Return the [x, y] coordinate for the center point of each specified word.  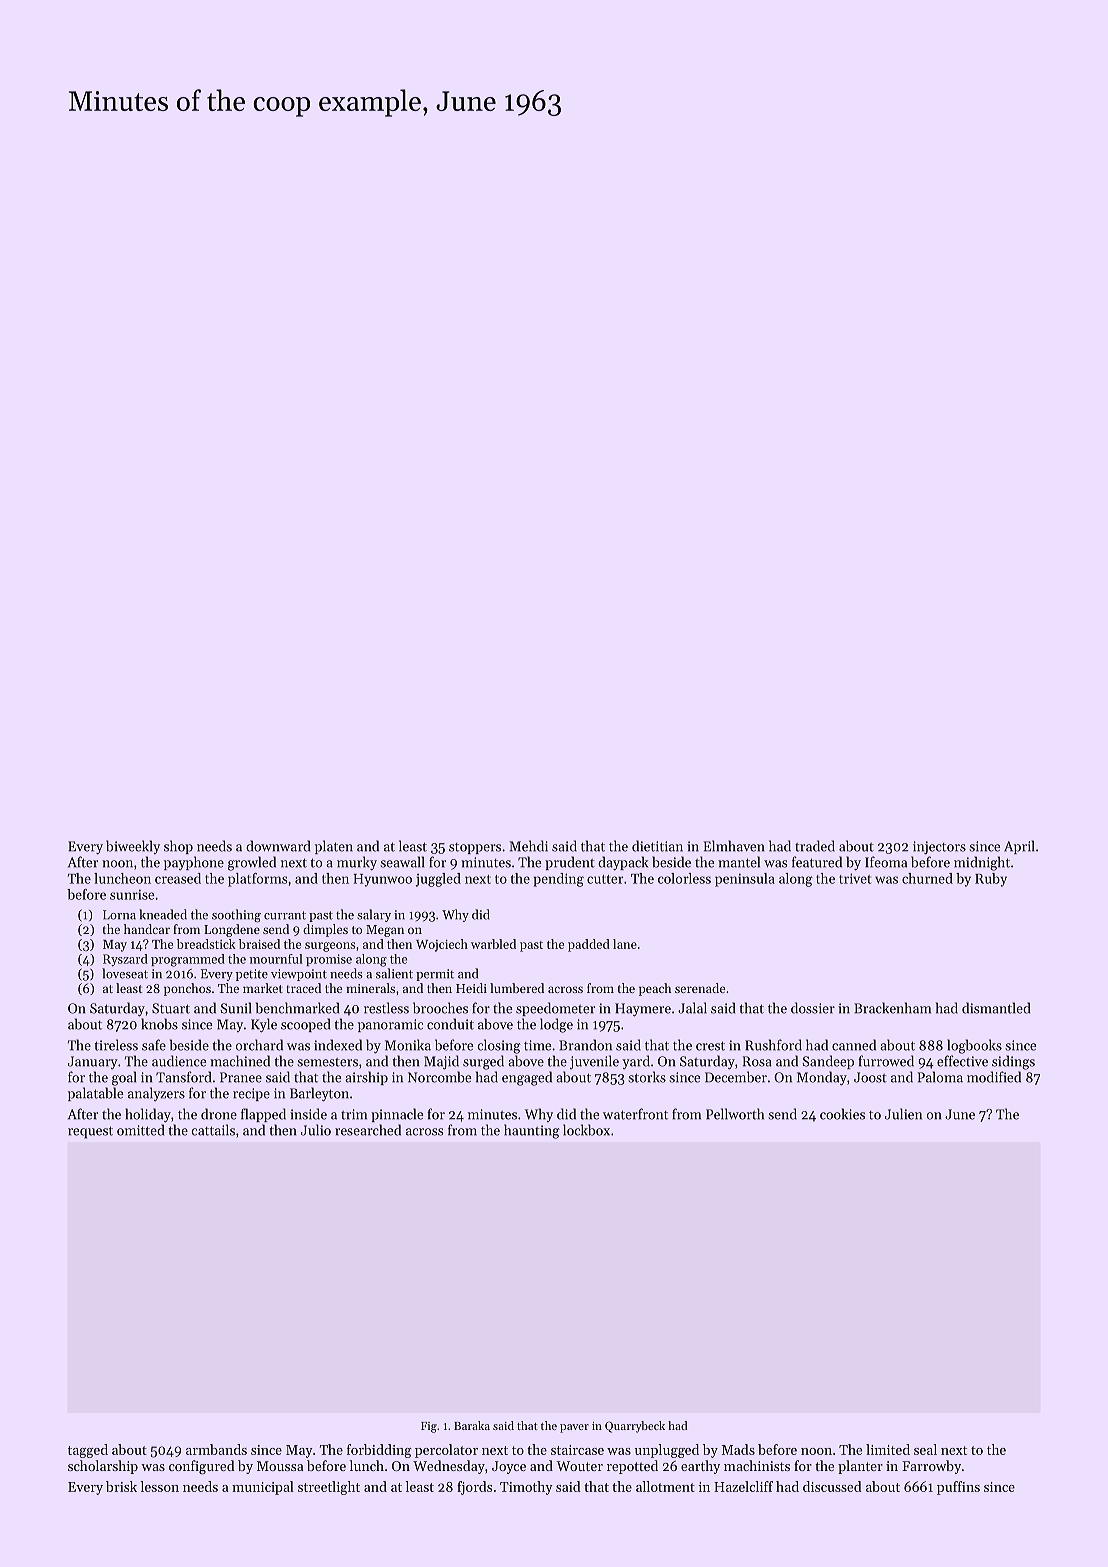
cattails [213, 1130]
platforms [258, 880]
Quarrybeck [635, 1427]
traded [815, 846]
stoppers [475, 848]
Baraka [472, 1425]
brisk [121, 1486]
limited [888, 1449]
